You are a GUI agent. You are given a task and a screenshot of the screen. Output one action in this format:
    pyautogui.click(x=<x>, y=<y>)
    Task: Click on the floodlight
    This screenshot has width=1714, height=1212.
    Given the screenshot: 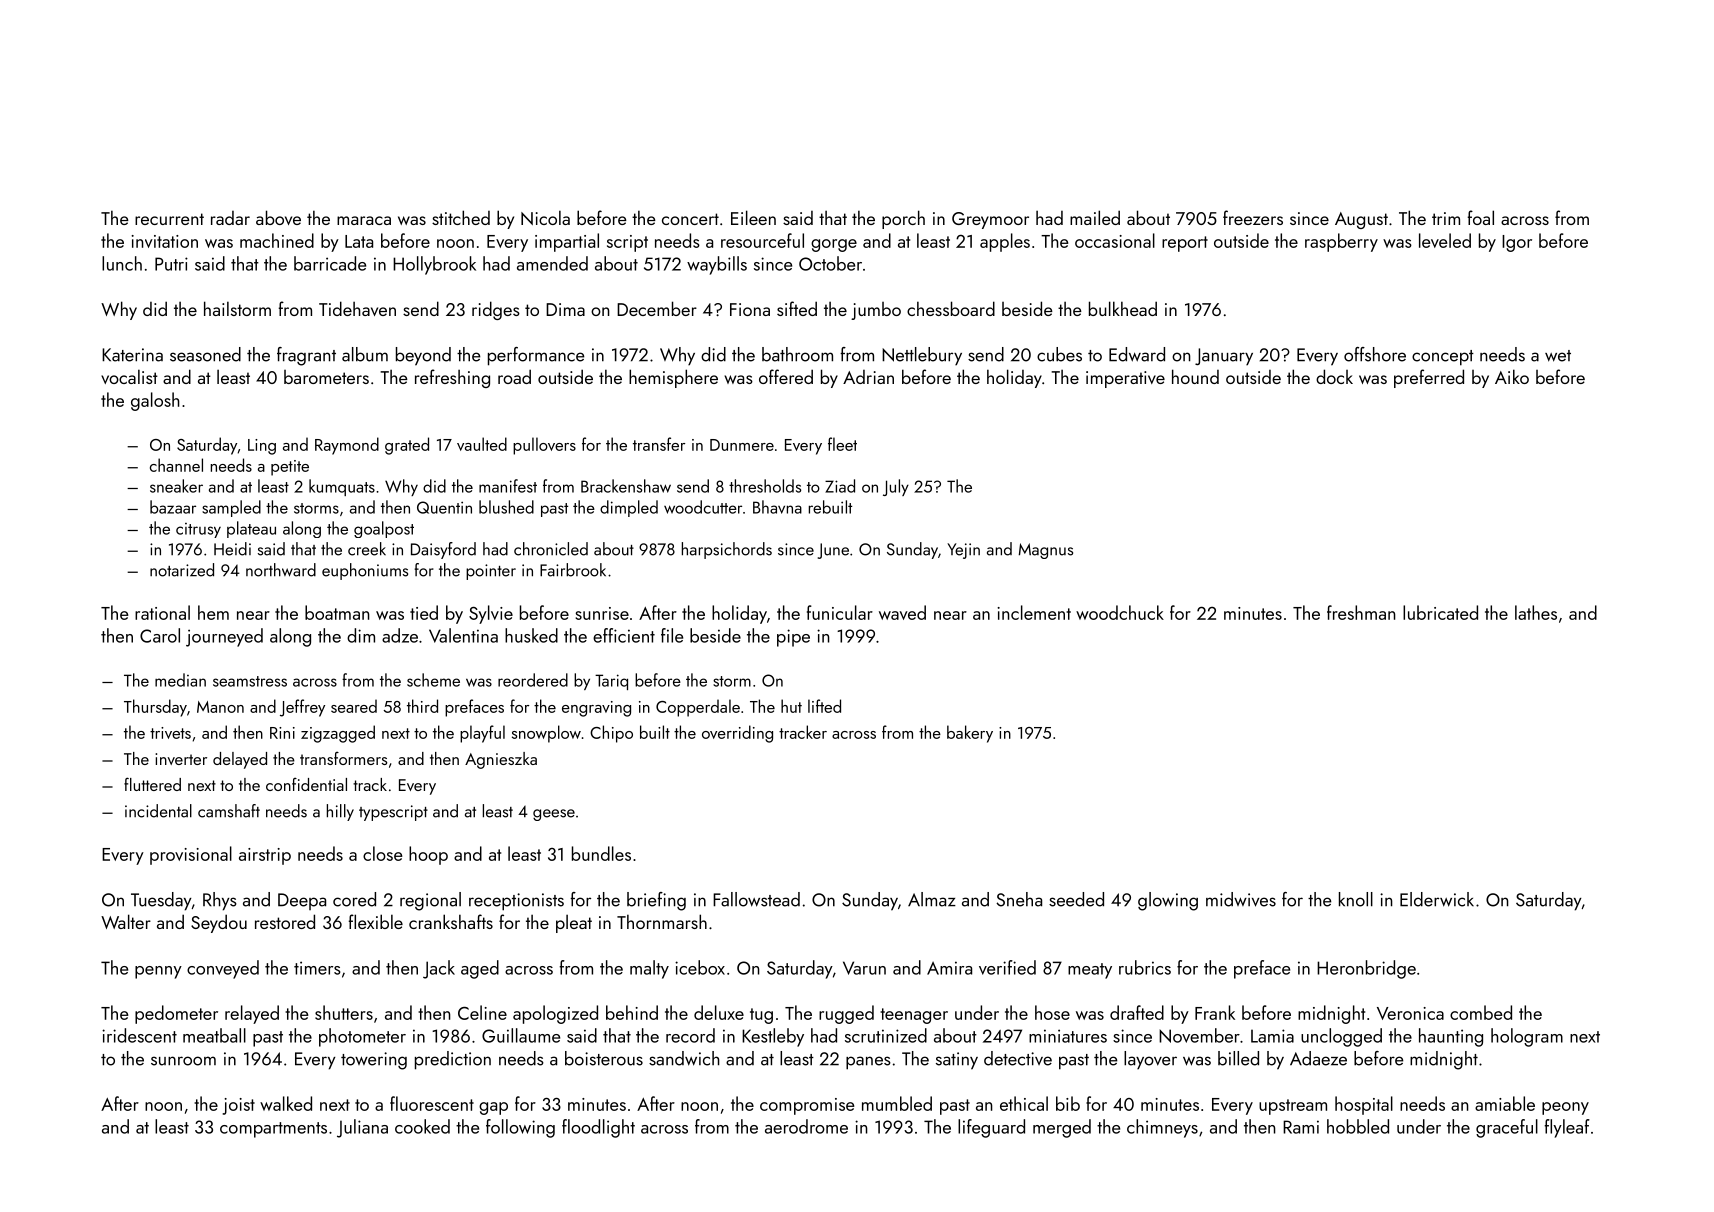 What is the action you would take?
    pyautogui.click(x=598, y=1128)
